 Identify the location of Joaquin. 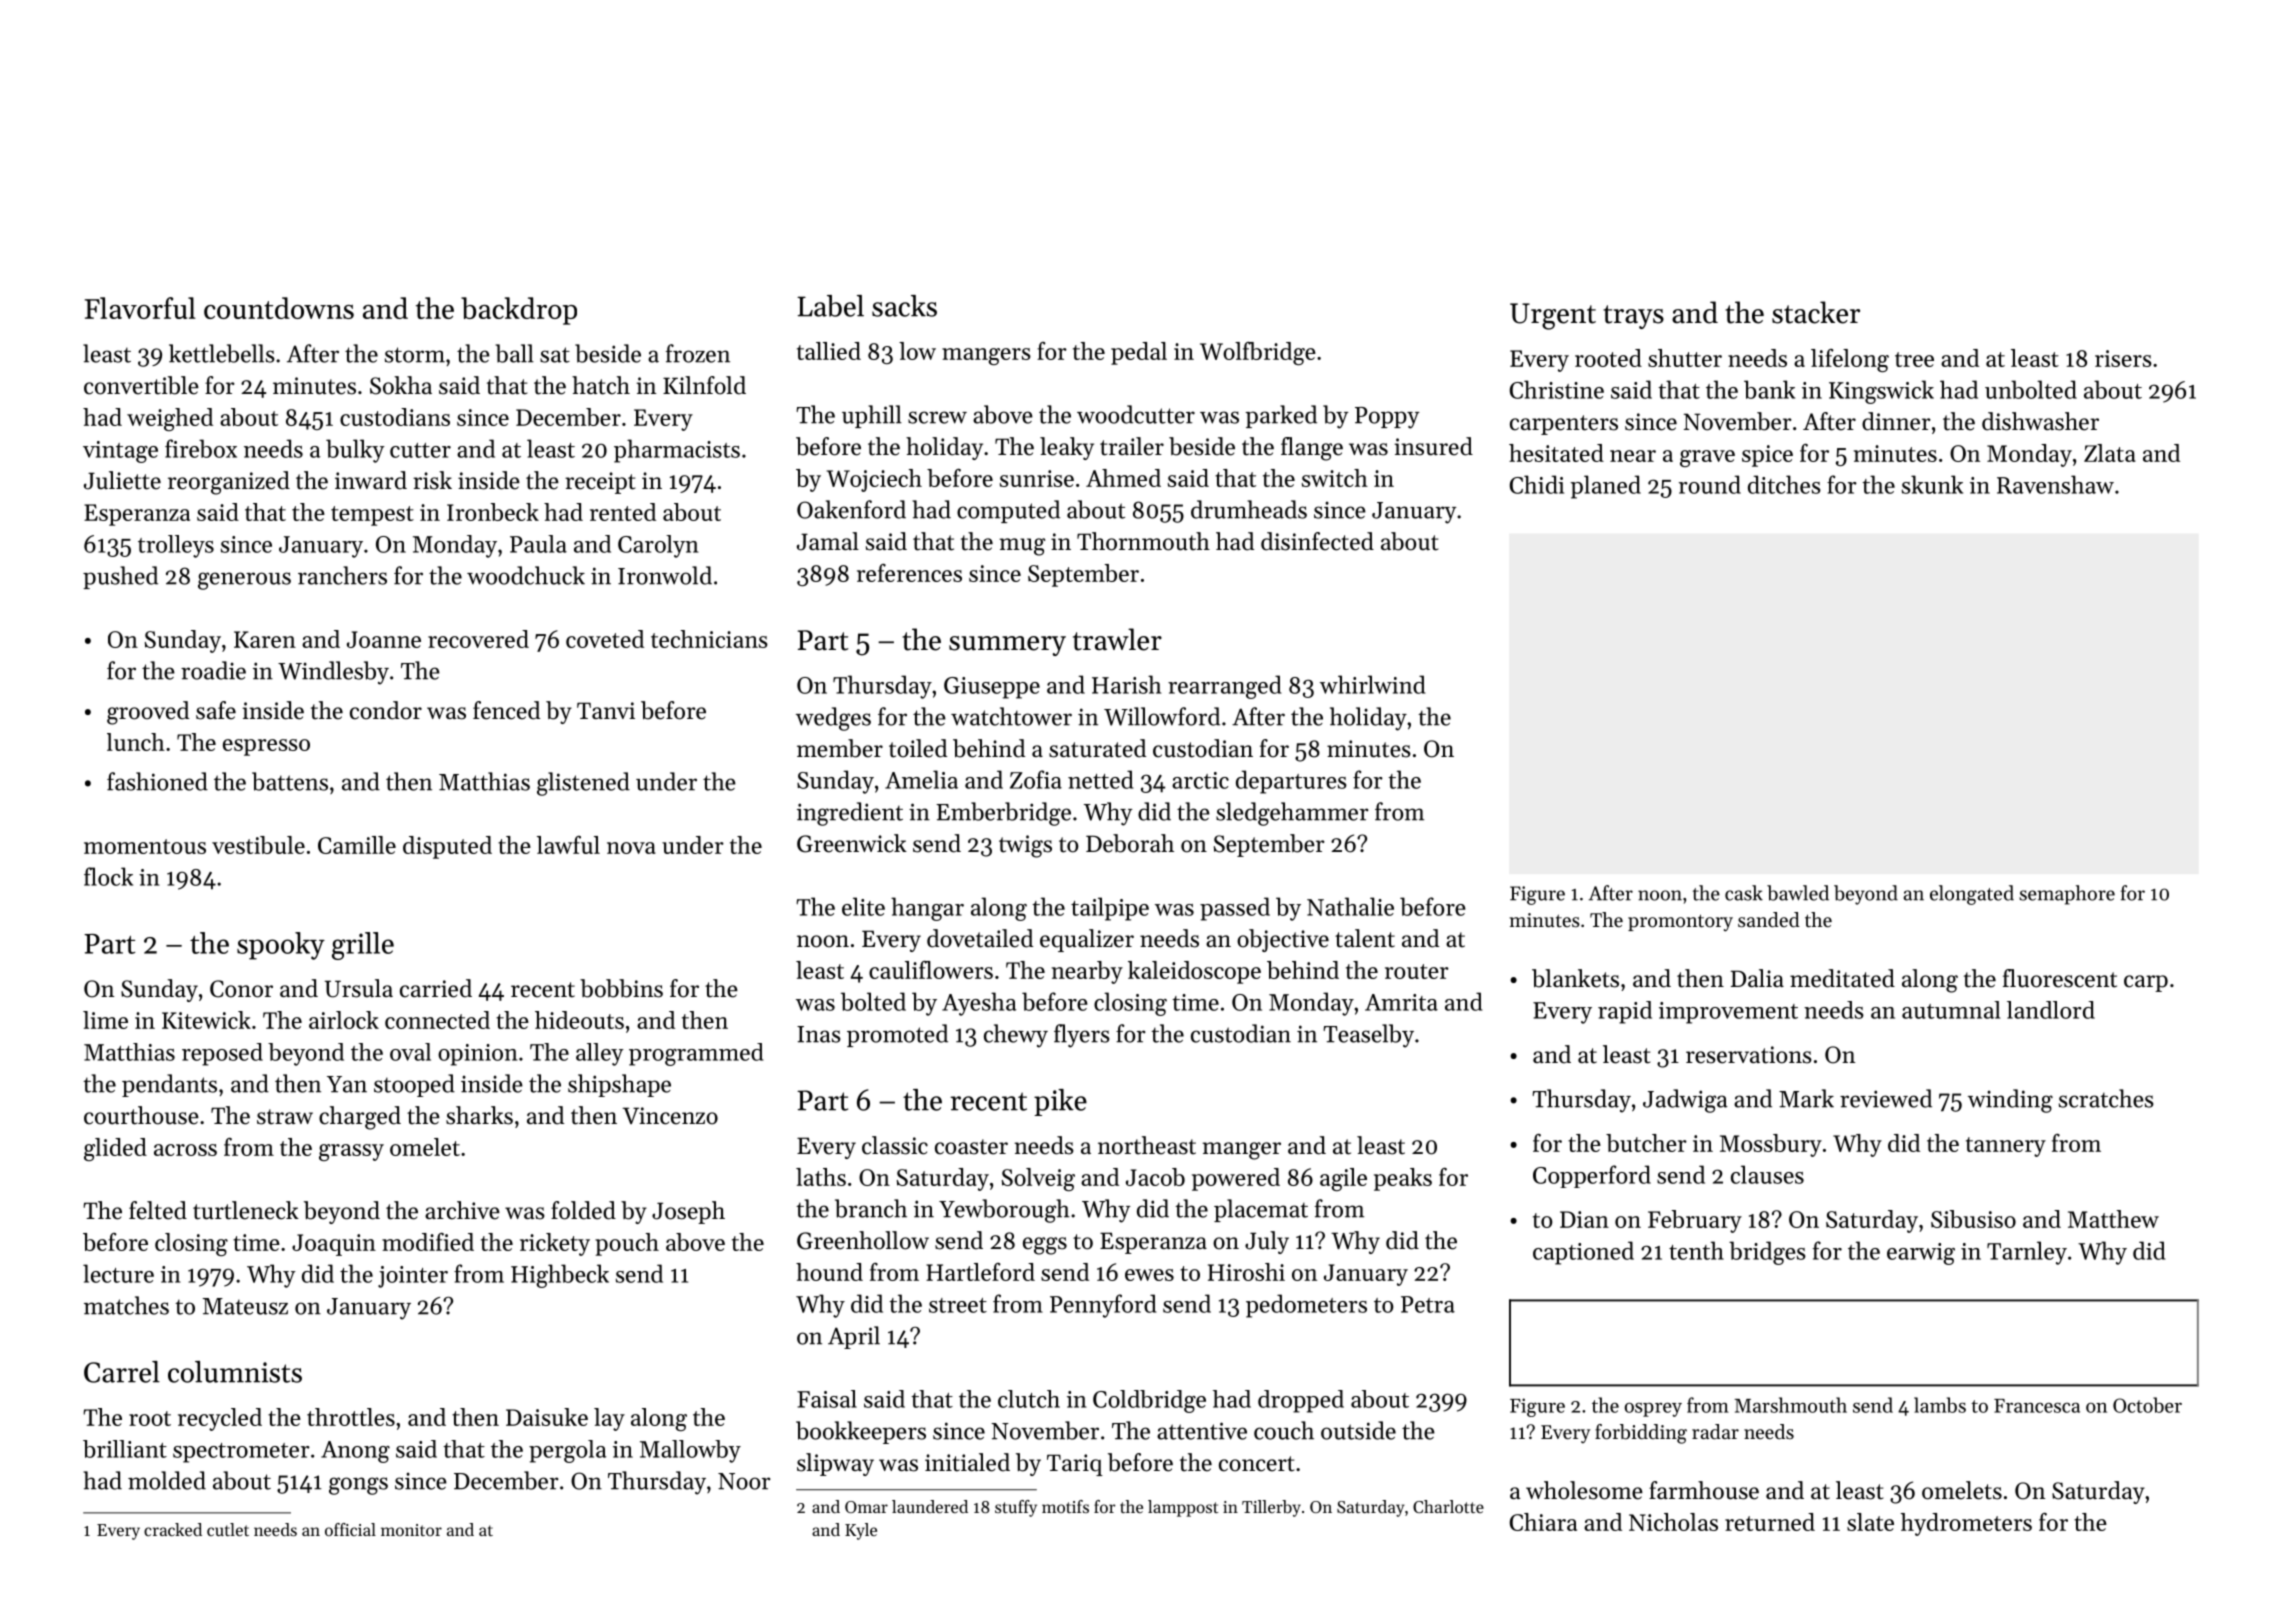
(334, 1245).
